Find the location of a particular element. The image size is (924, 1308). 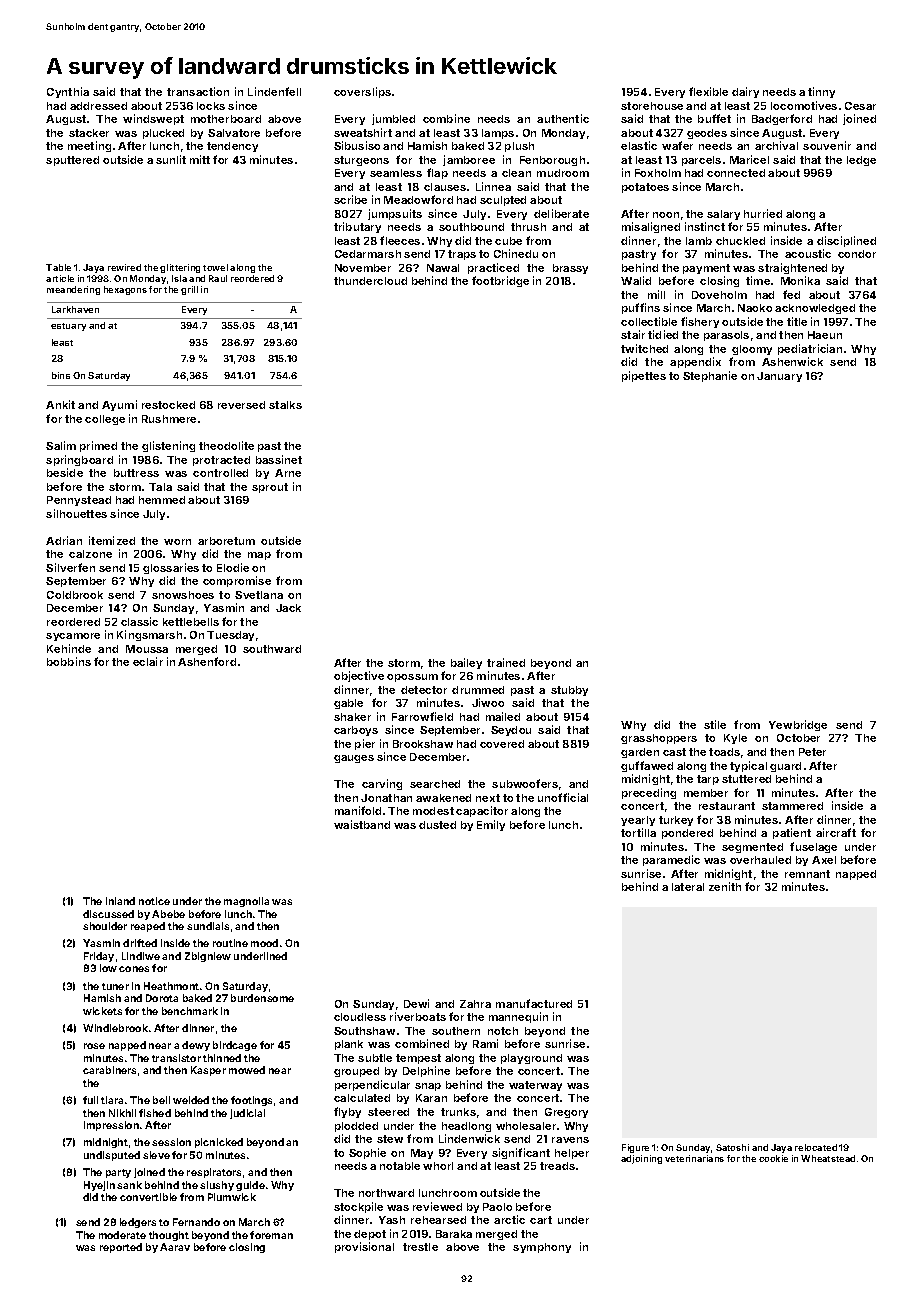

footings is located at coordinates (251, 1101).
